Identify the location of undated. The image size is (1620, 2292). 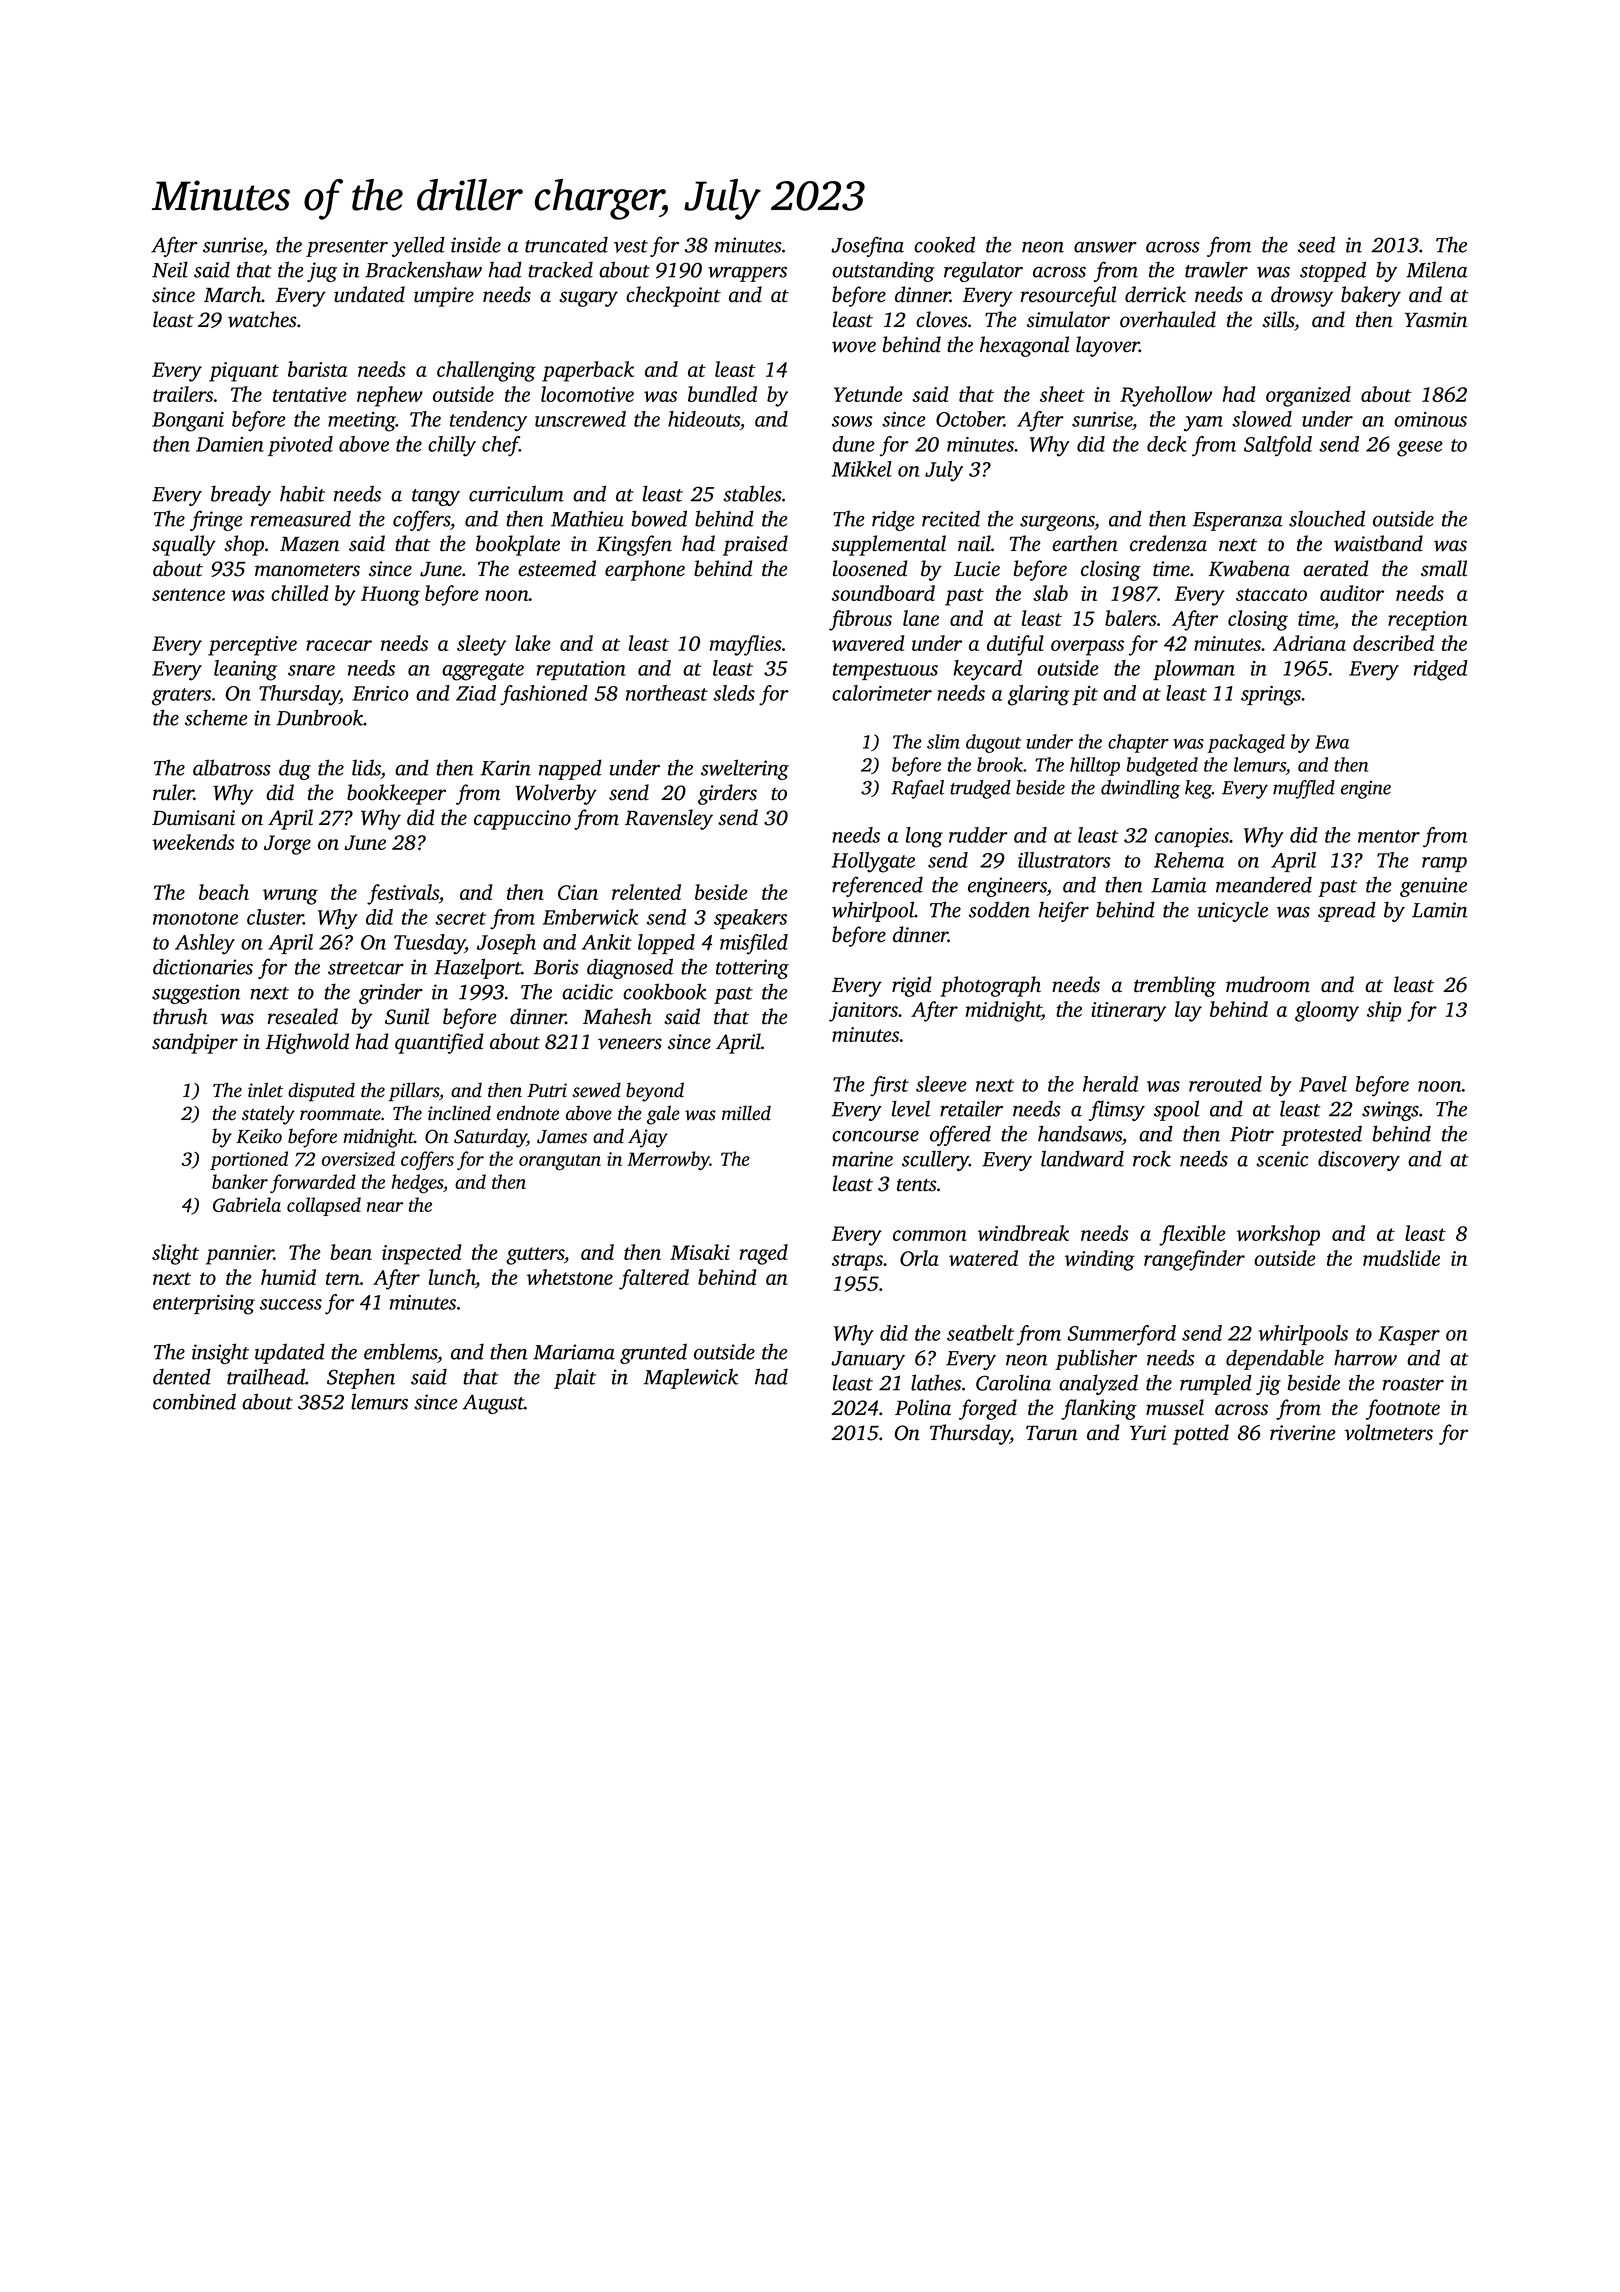
(369, 294).
